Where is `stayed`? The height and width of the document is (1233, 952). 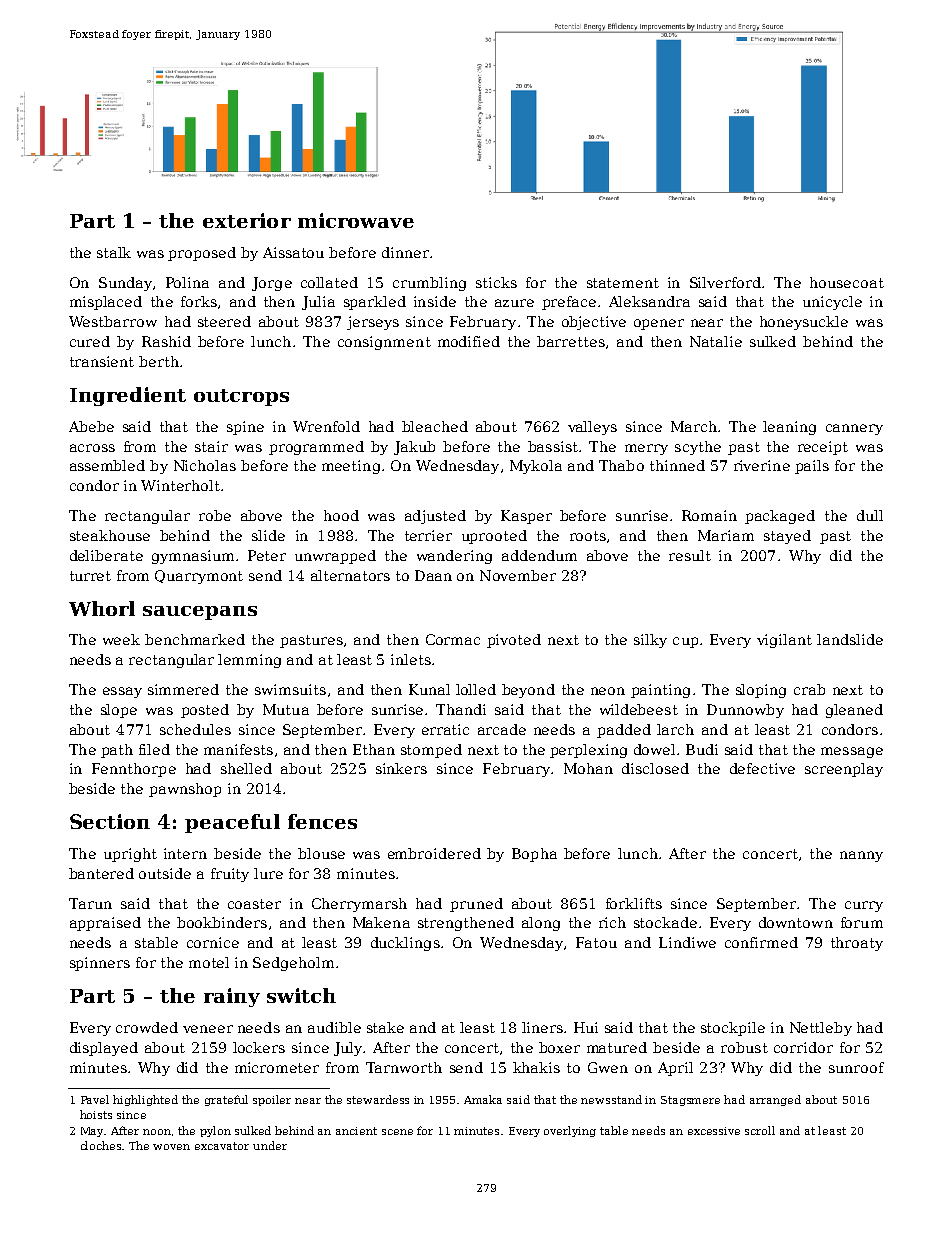 stayed is located at coordinates (787, 537).
